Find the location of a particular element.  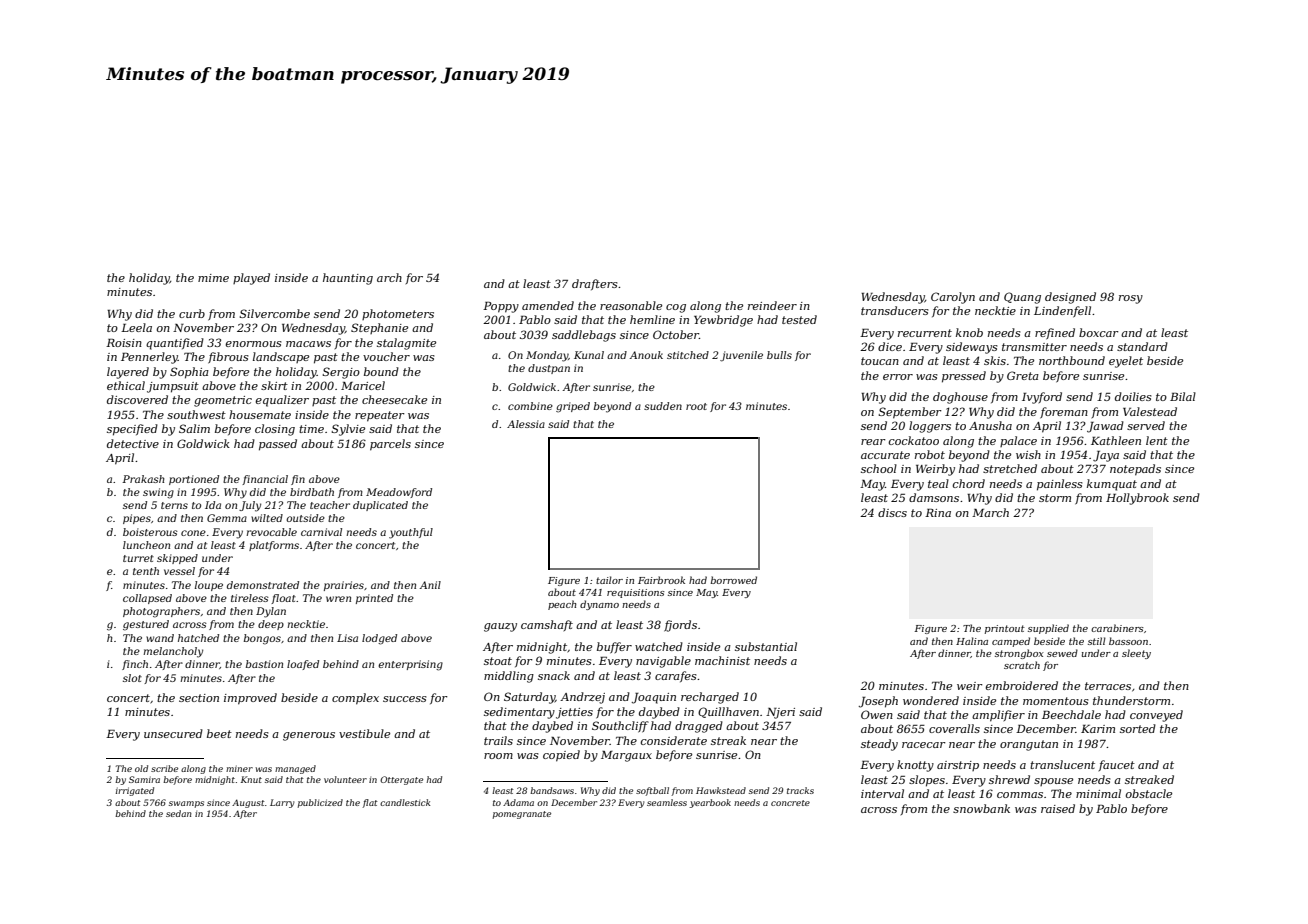

candlestick is located at coordinates (405, 802).
